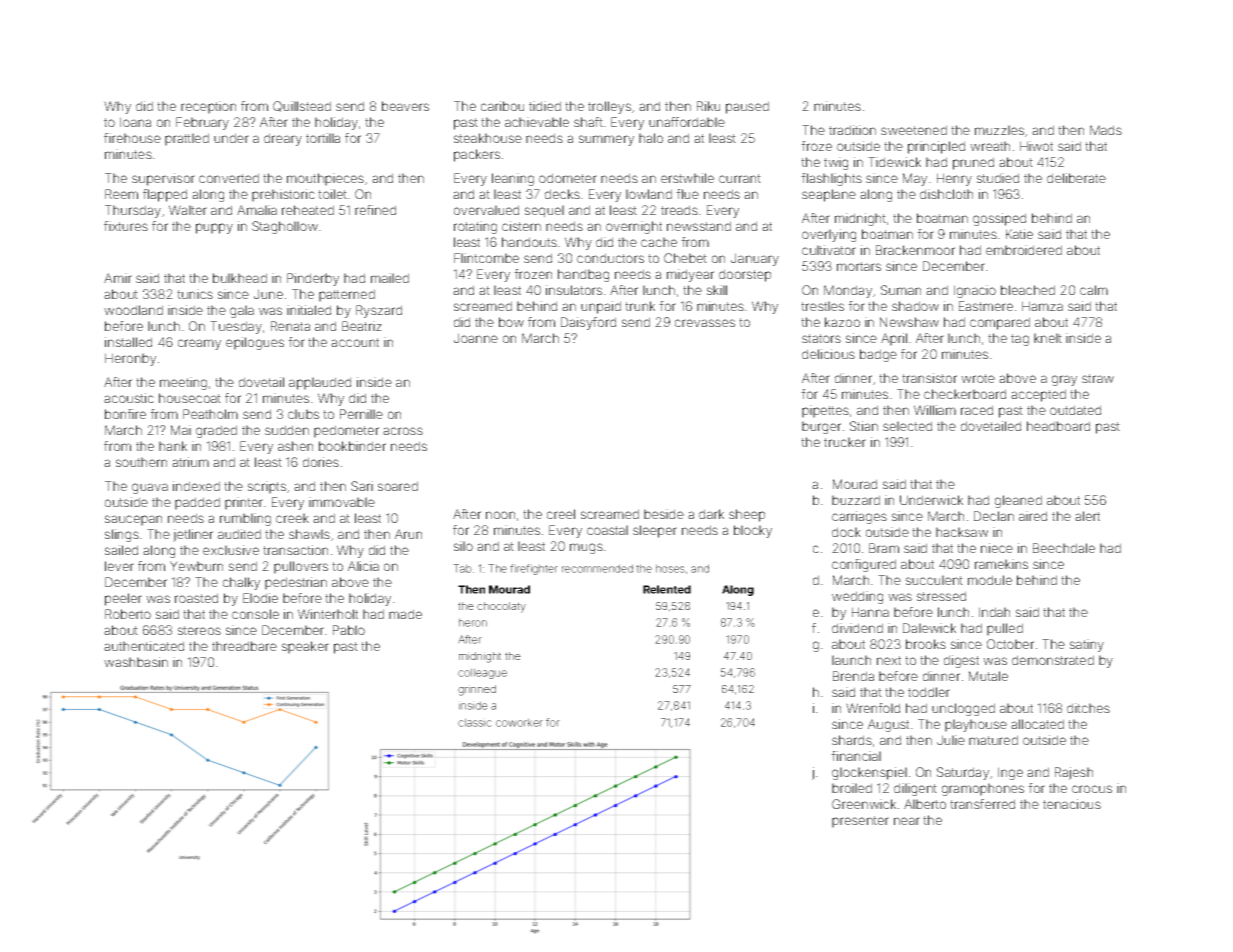  Describe the element at coordinates (997, 548) in the screenshot. I see `niece` at that location.
